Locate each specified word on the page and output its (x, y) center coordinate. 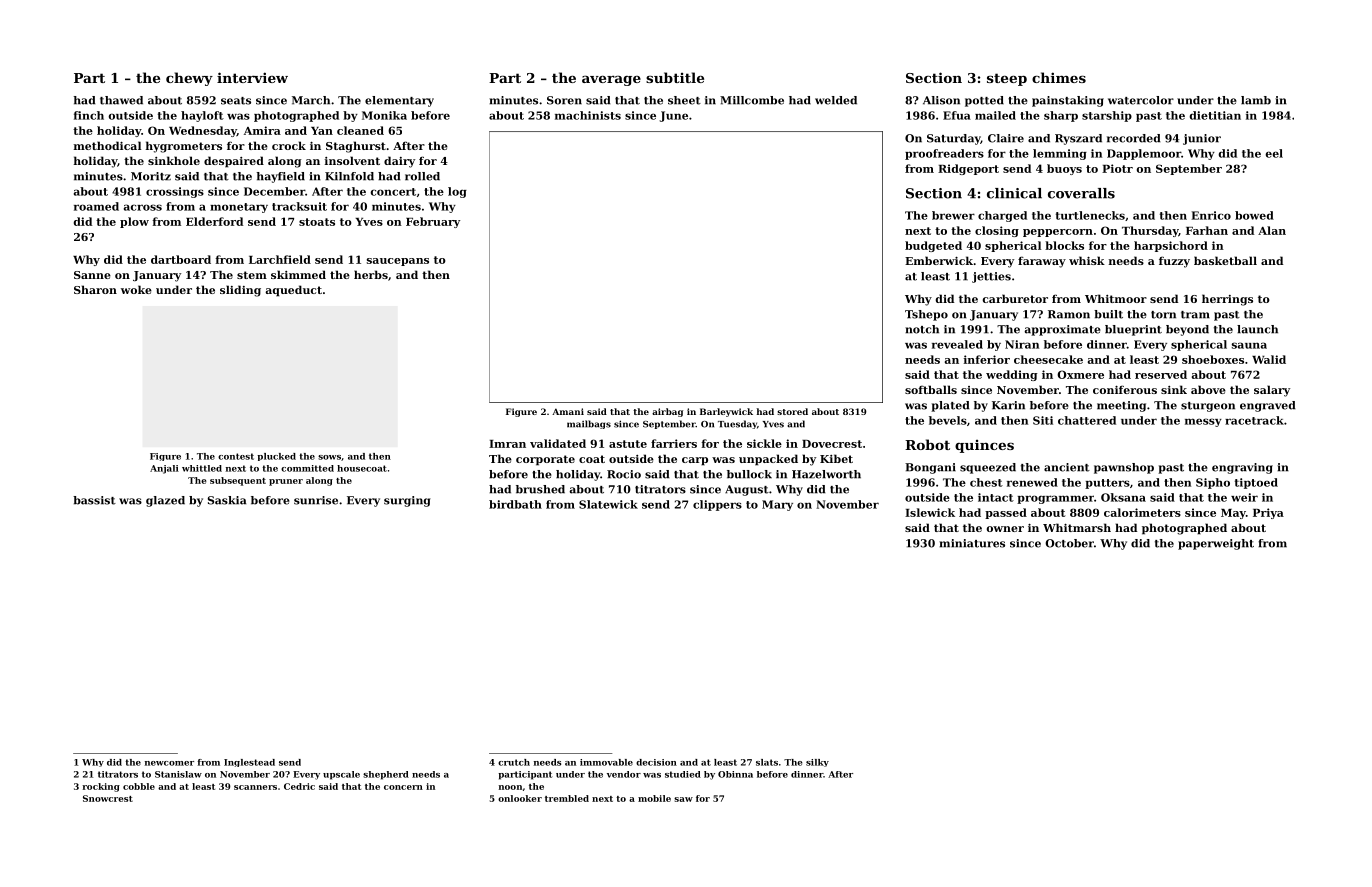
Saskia (227, 500)
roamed (96, 206)
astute (628, 444)
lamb (1256, 100)
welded (836, 100)
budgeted (933, 246)
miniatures (972, 543)
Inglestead (249, 763)
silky (817, 763)
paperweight (1216, 544)
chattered (1087, 420)
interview (252, 77)
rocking (101, 787)
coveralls (1081, 193)
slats (767, 762)
